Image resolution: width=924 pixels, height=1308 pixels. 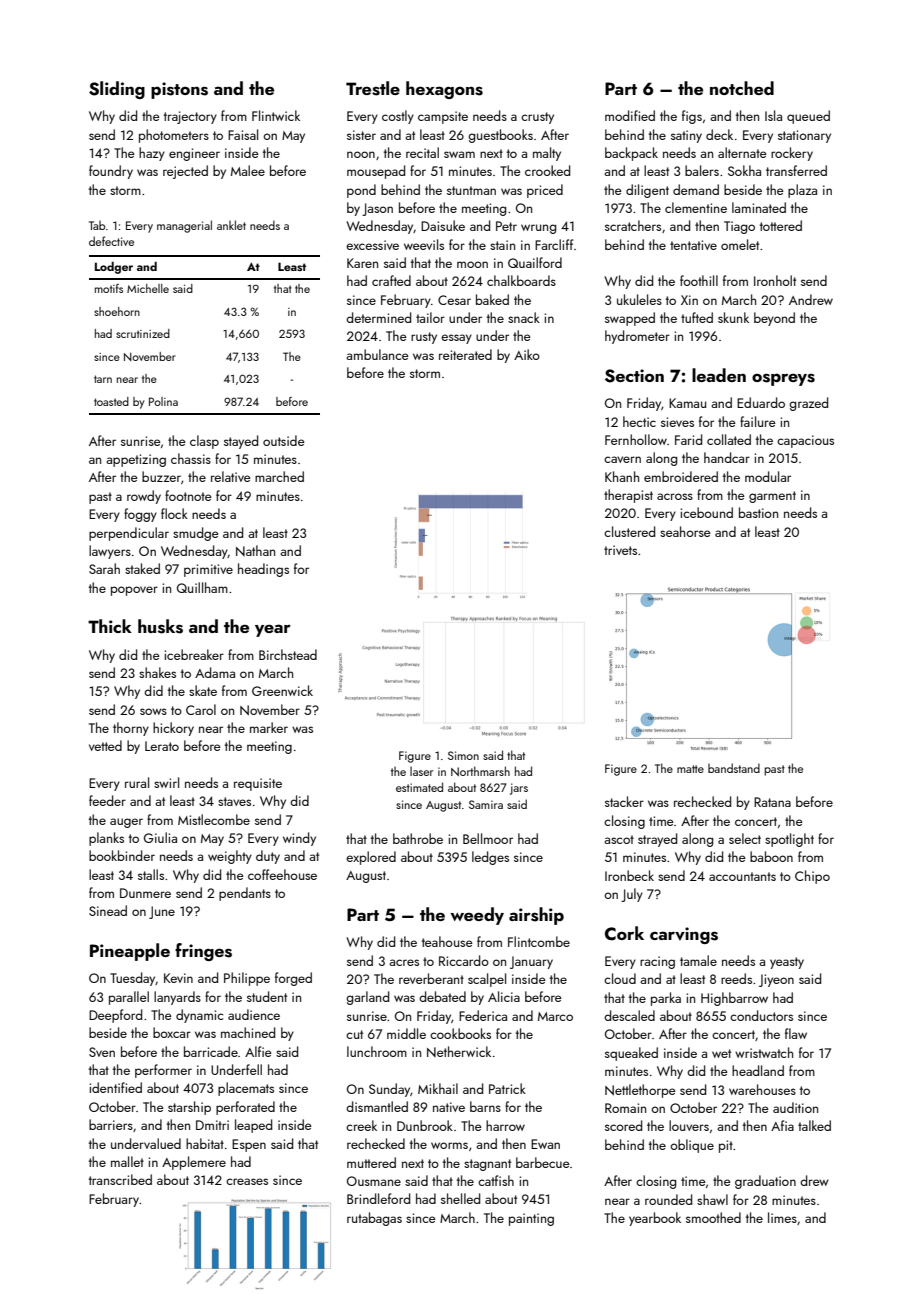 I want to click on transcribed, so click(x=120, y=1179).
